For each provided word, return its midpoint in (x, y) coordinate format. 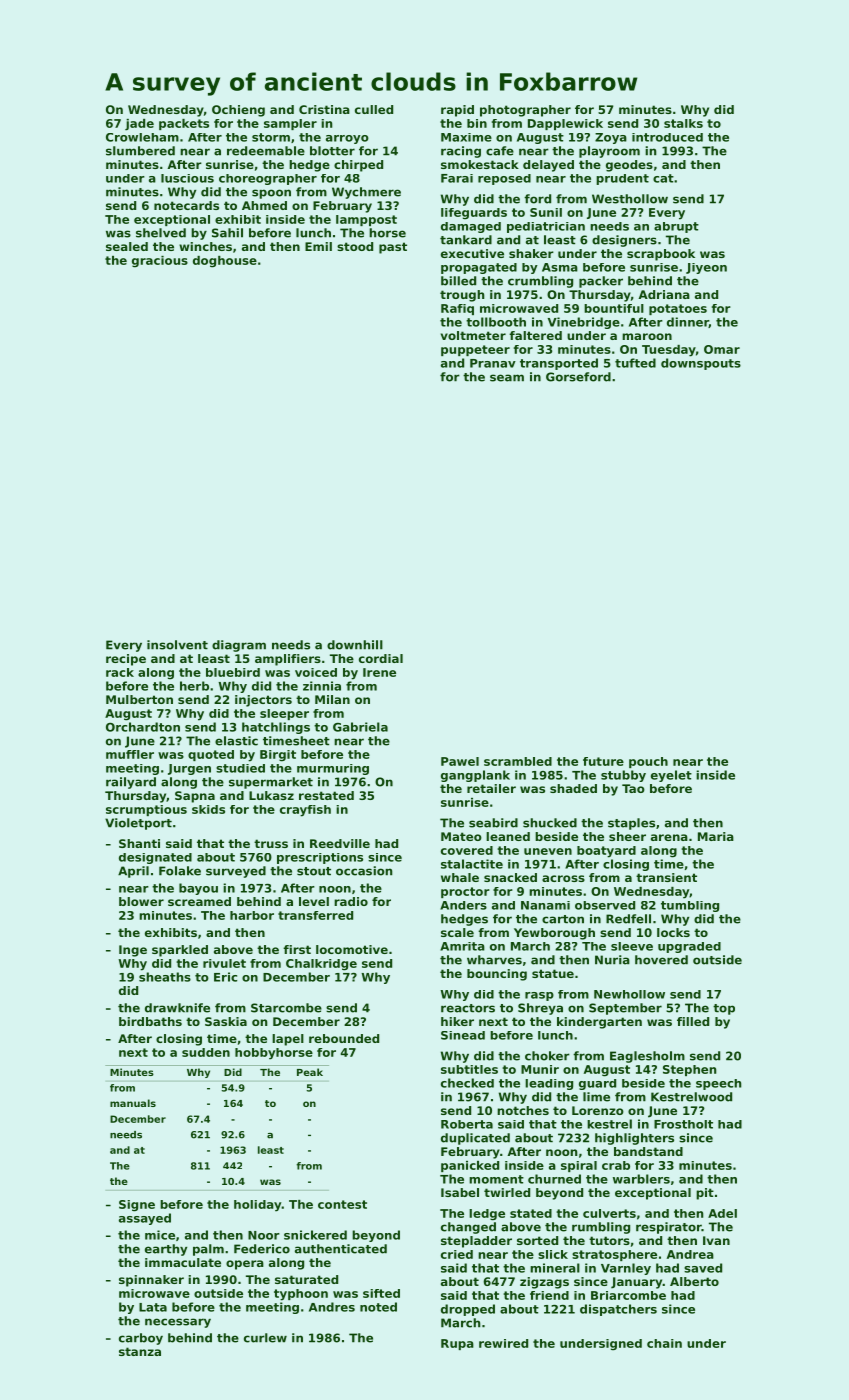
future (603, 761)
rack (120, 672)
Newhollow (629, 994)
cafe (500, 151)
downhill (355, 645)
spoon (271, 194)
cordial (381, 658)
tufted (635, 363)
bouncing (497, 975)
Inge (133, 951)
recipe (126, 660)
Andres (332, 1307)
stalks (683, 123)
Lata (153, 1307)
